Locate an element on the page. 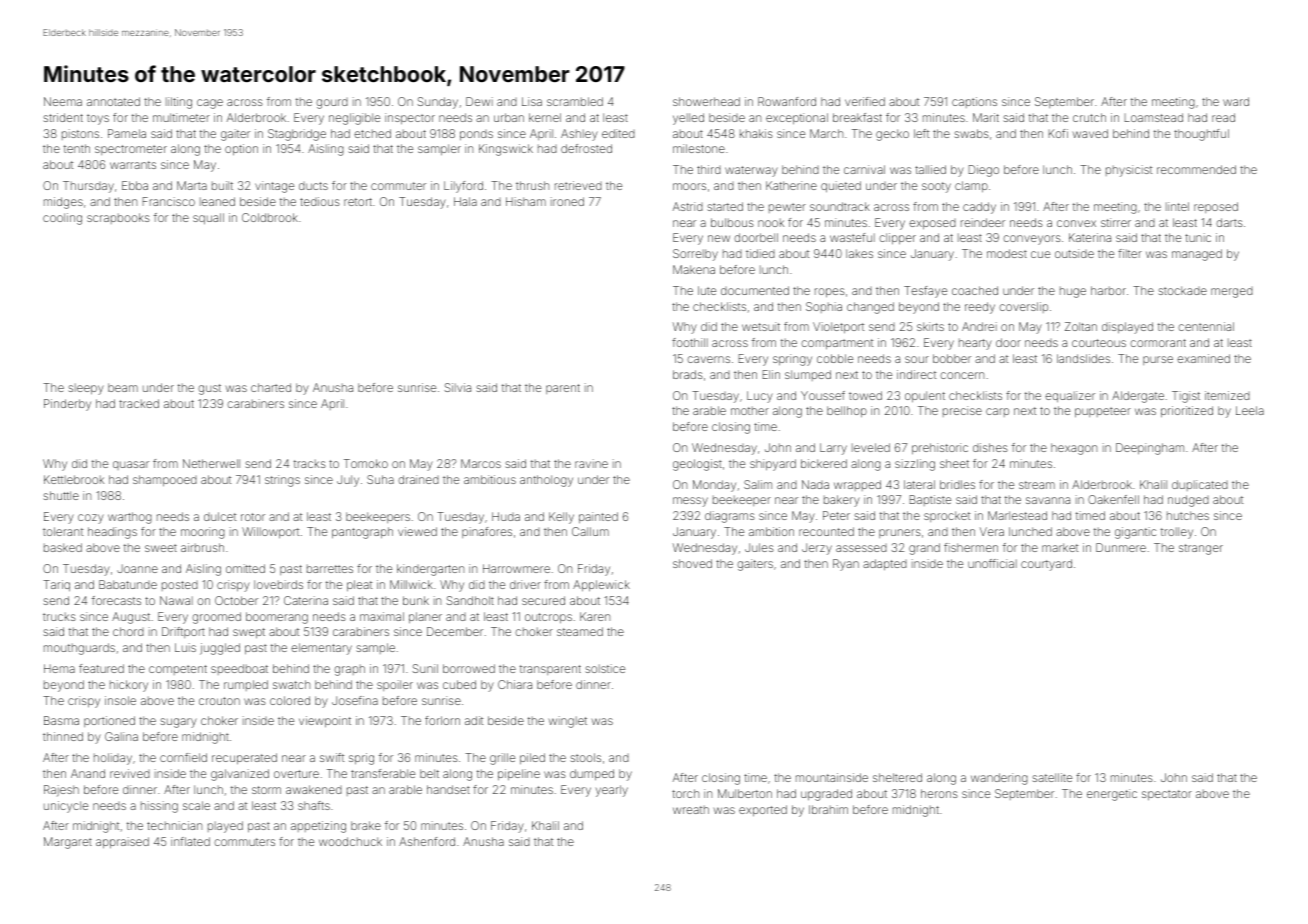 The image size is (1308, 924). lilting is located at coordinates (179, 103).
